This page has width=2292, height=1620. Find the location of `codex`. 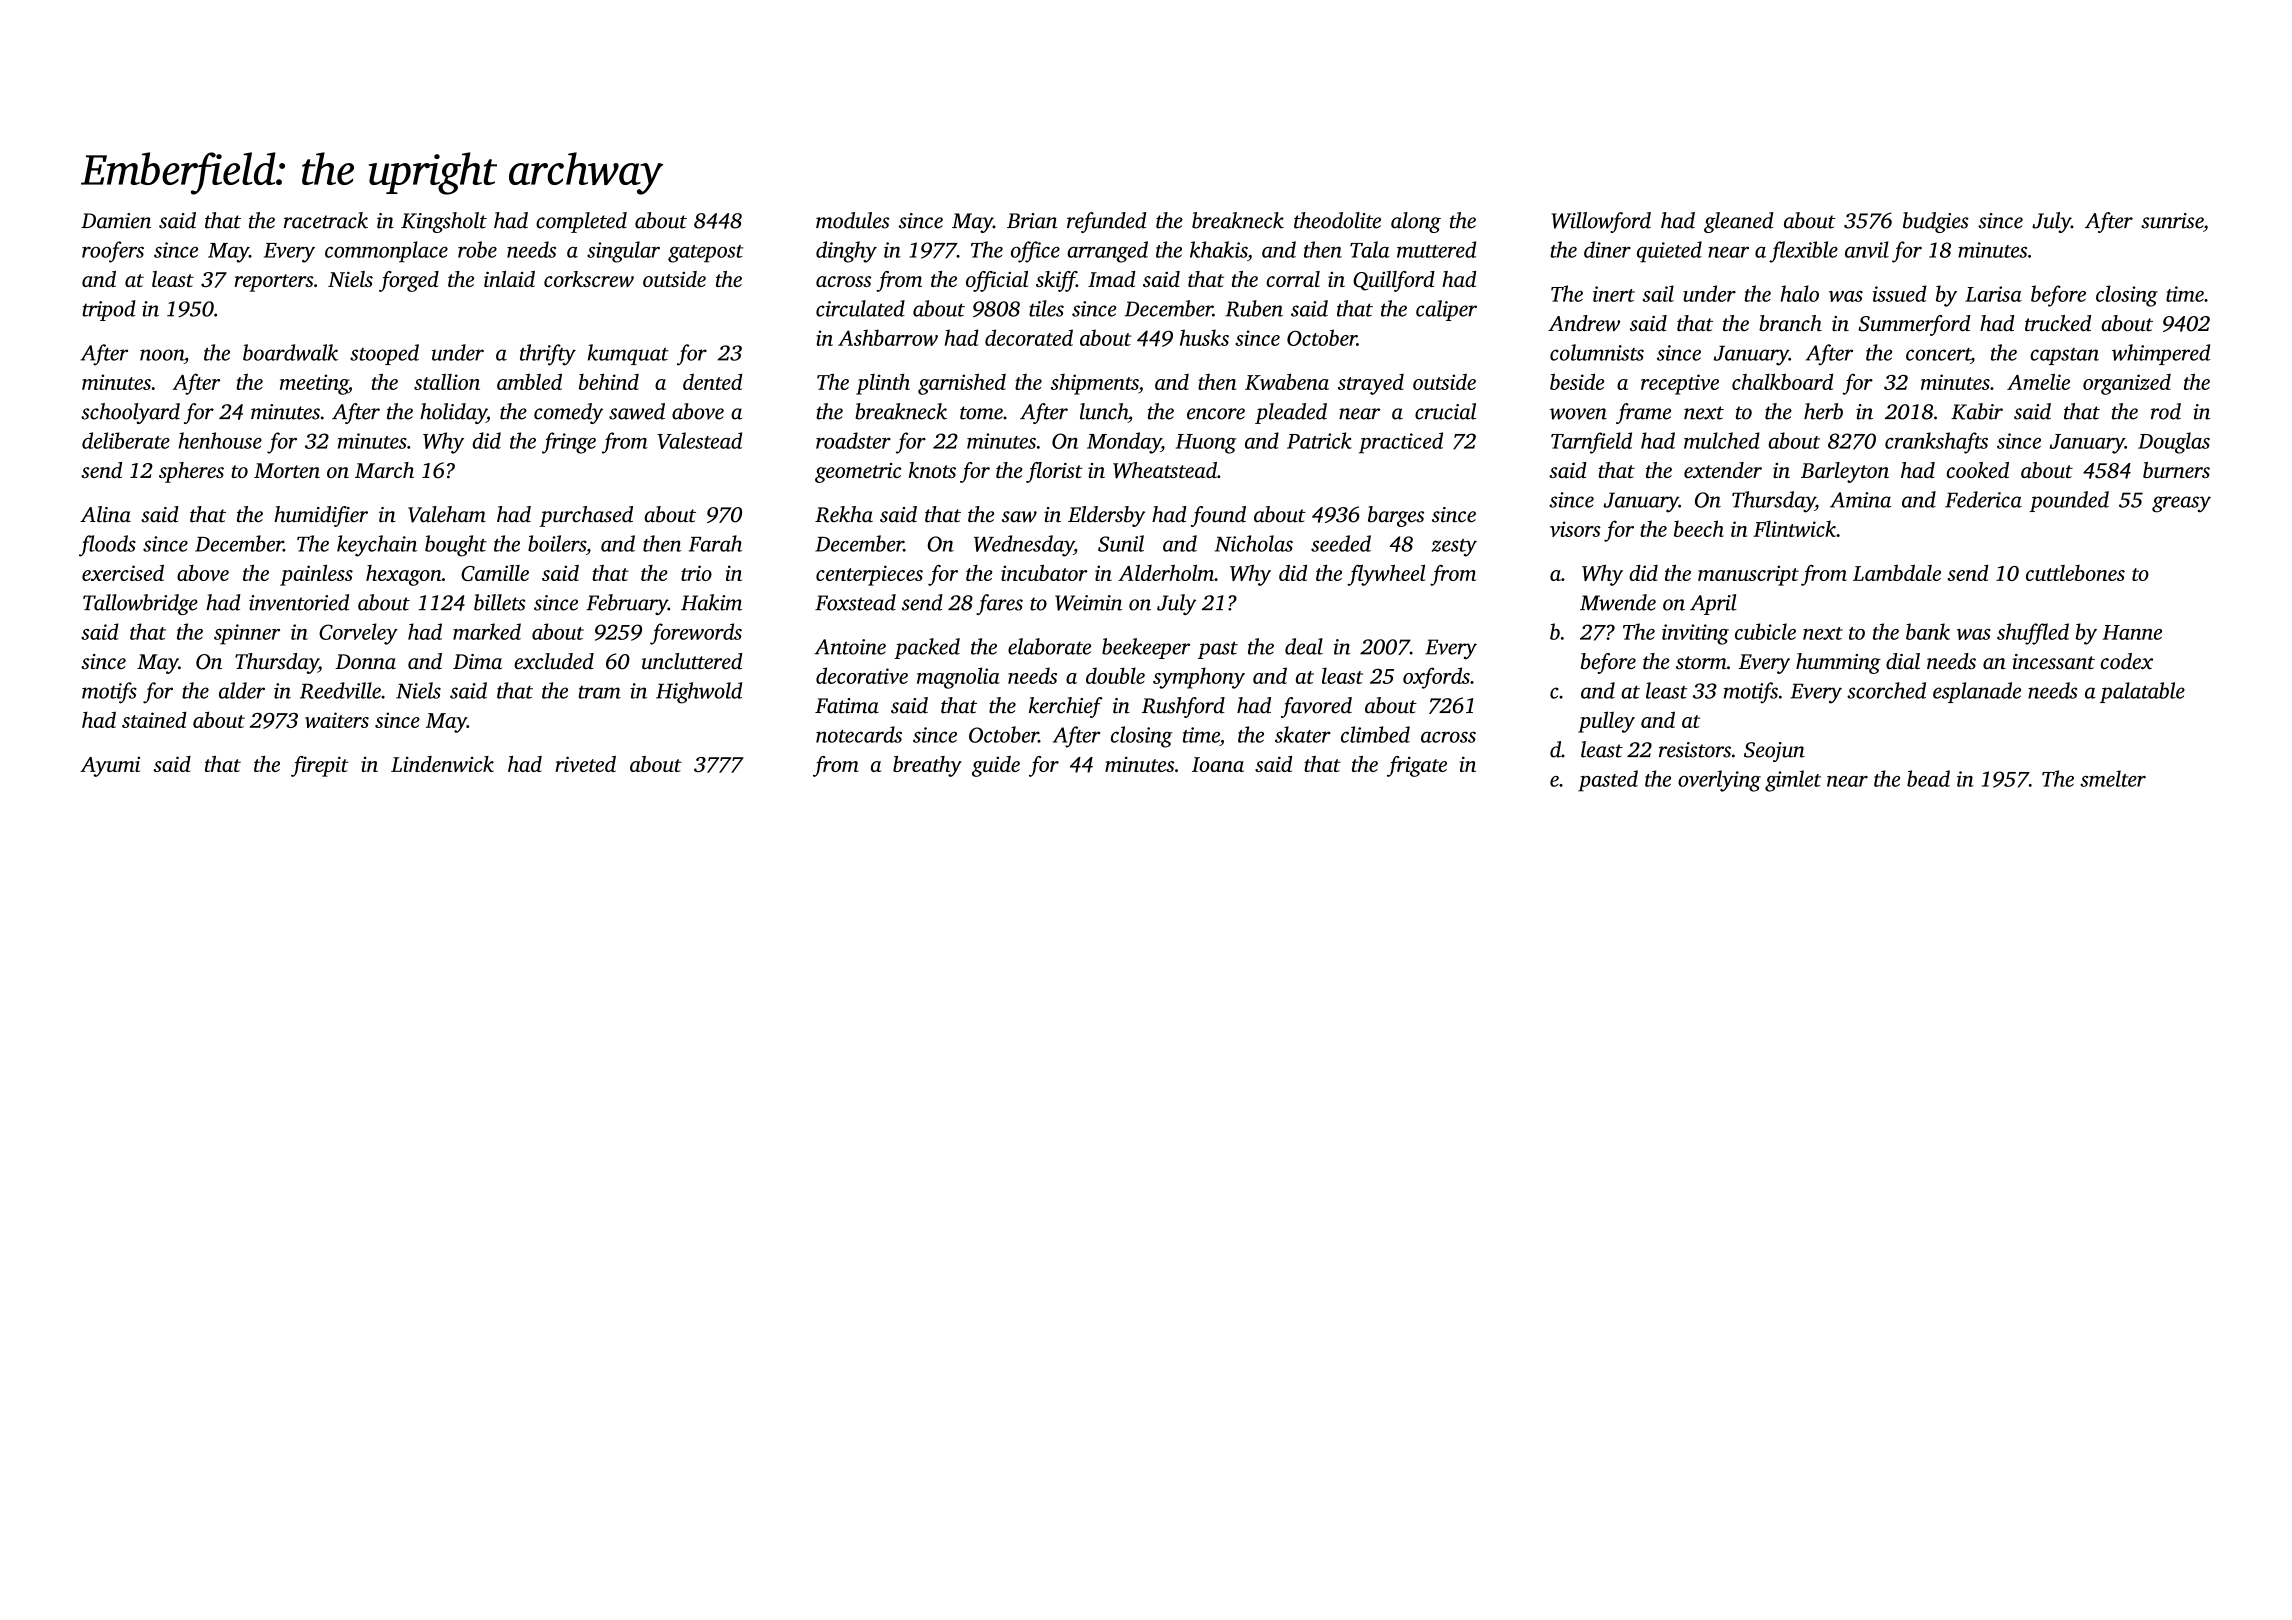

codex is located at coordinates (2127, 661).
